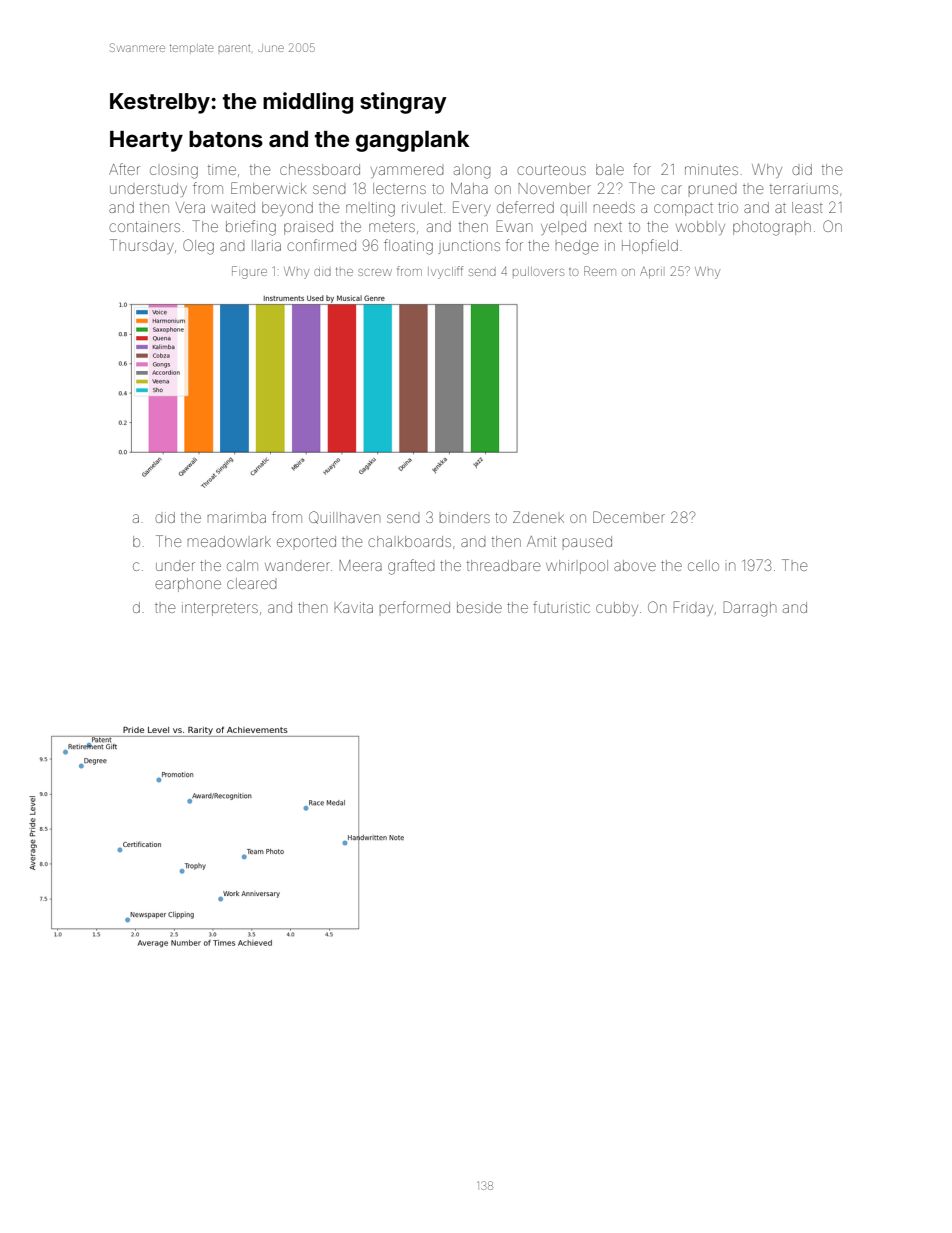 This document has width=952, height=1233. I want to click on Reem, so click(600, 271).
